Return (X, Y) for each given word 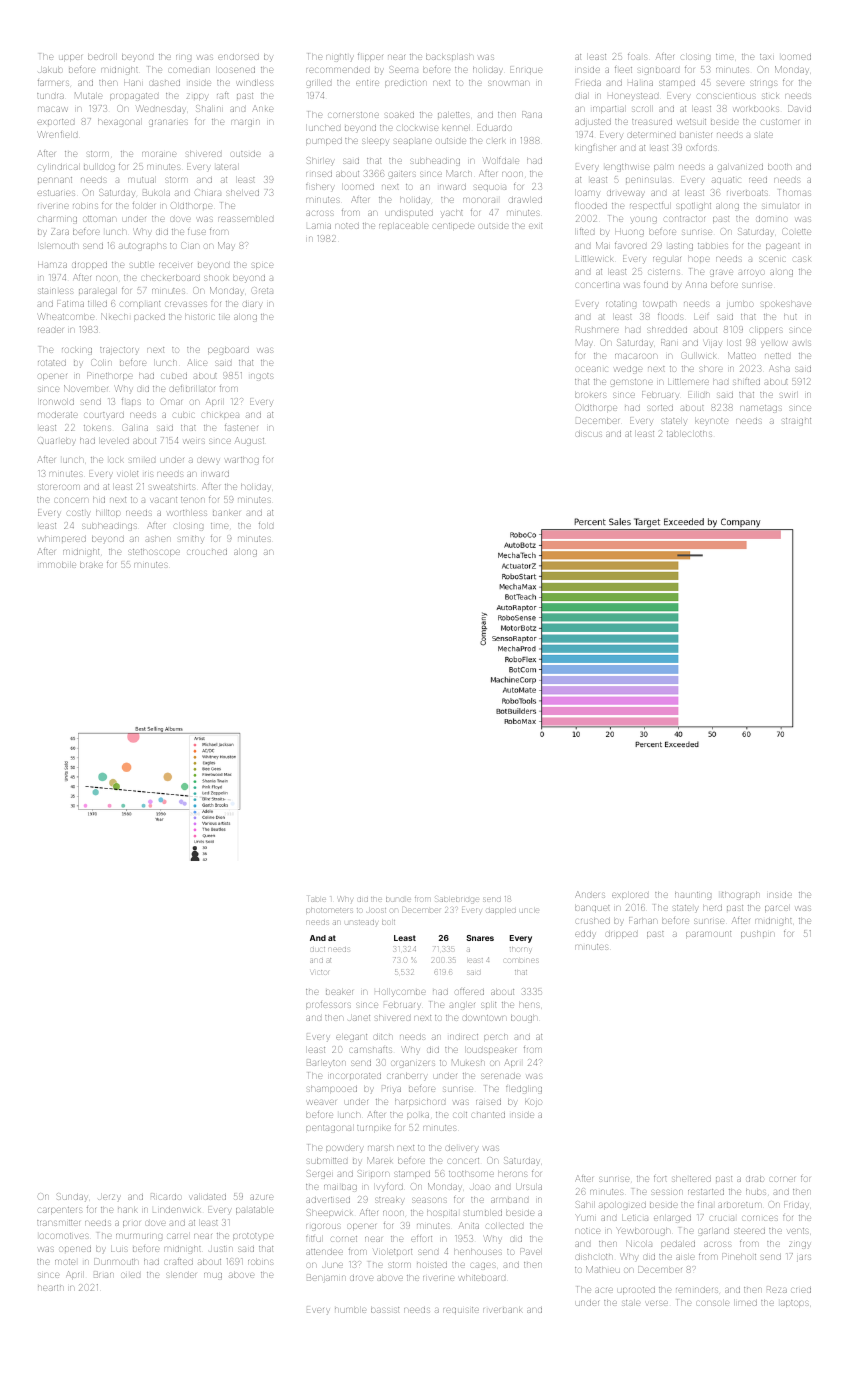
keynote (711, 422)
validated (208, 1197)
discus (589, 434)
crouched (207, 552)
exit (535, 226)
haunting (693, 896)
